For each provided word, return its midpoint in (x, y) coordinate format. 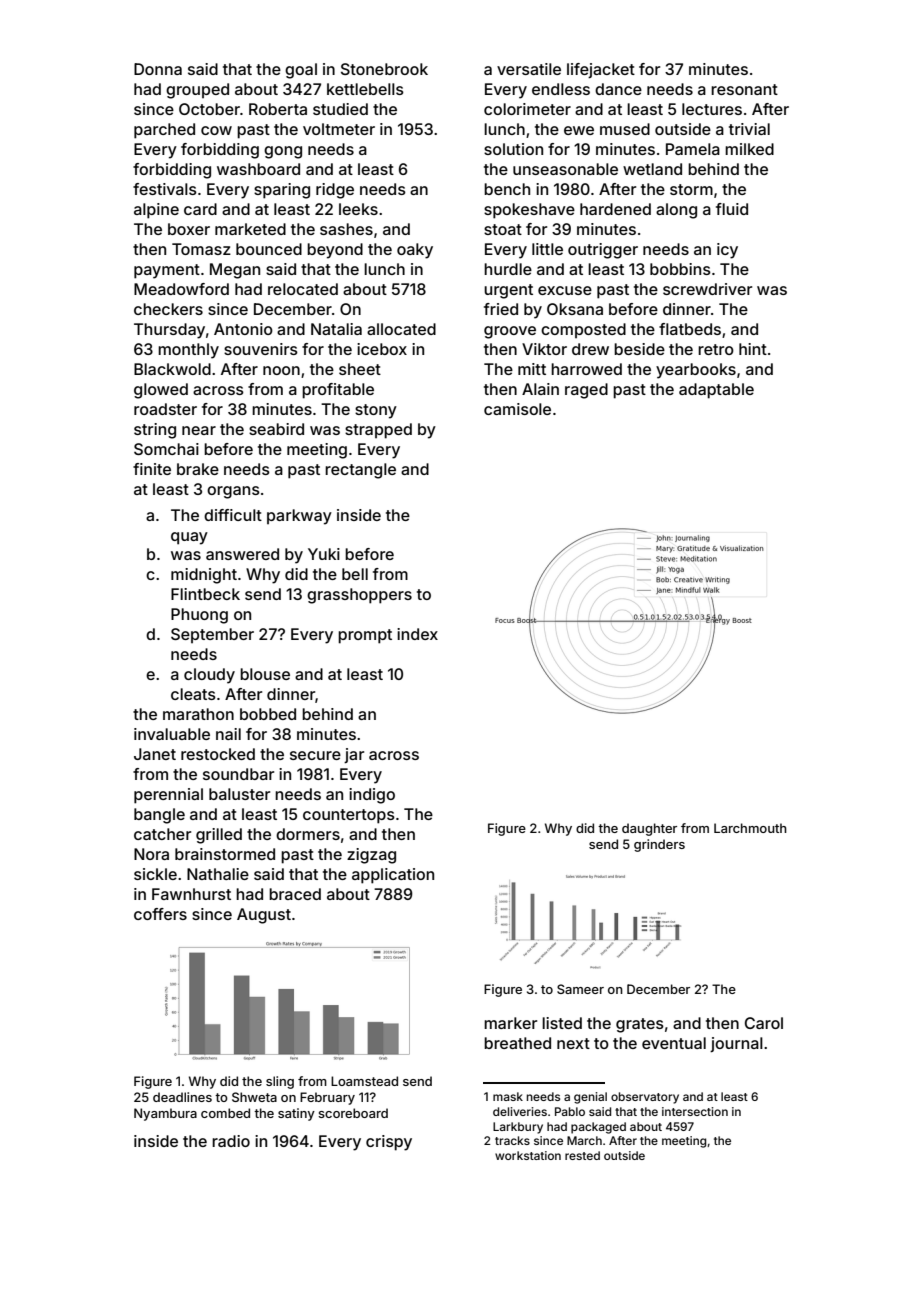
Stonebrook (384, 69)
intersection (695, 1111)
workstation (528, 1155)
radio (231, 1141)
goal (301, 71)
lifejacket (601, 70)
